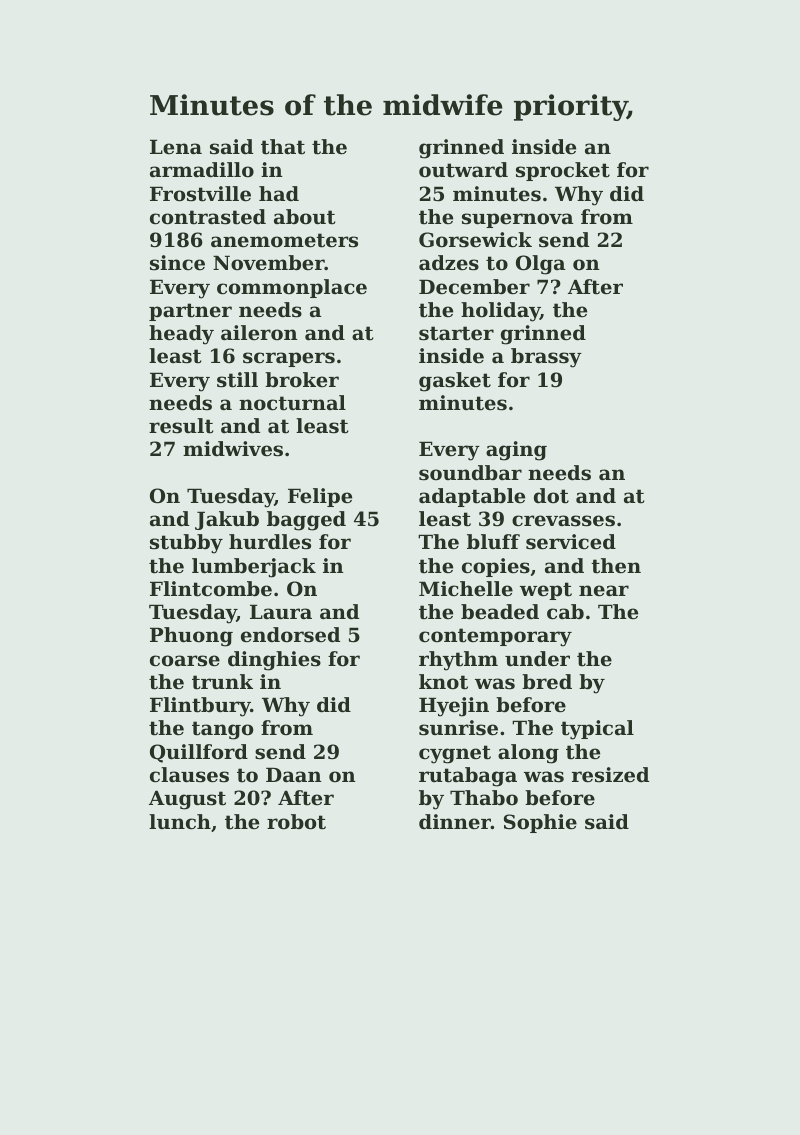  I want to click on lunch, so click(180, 822).
